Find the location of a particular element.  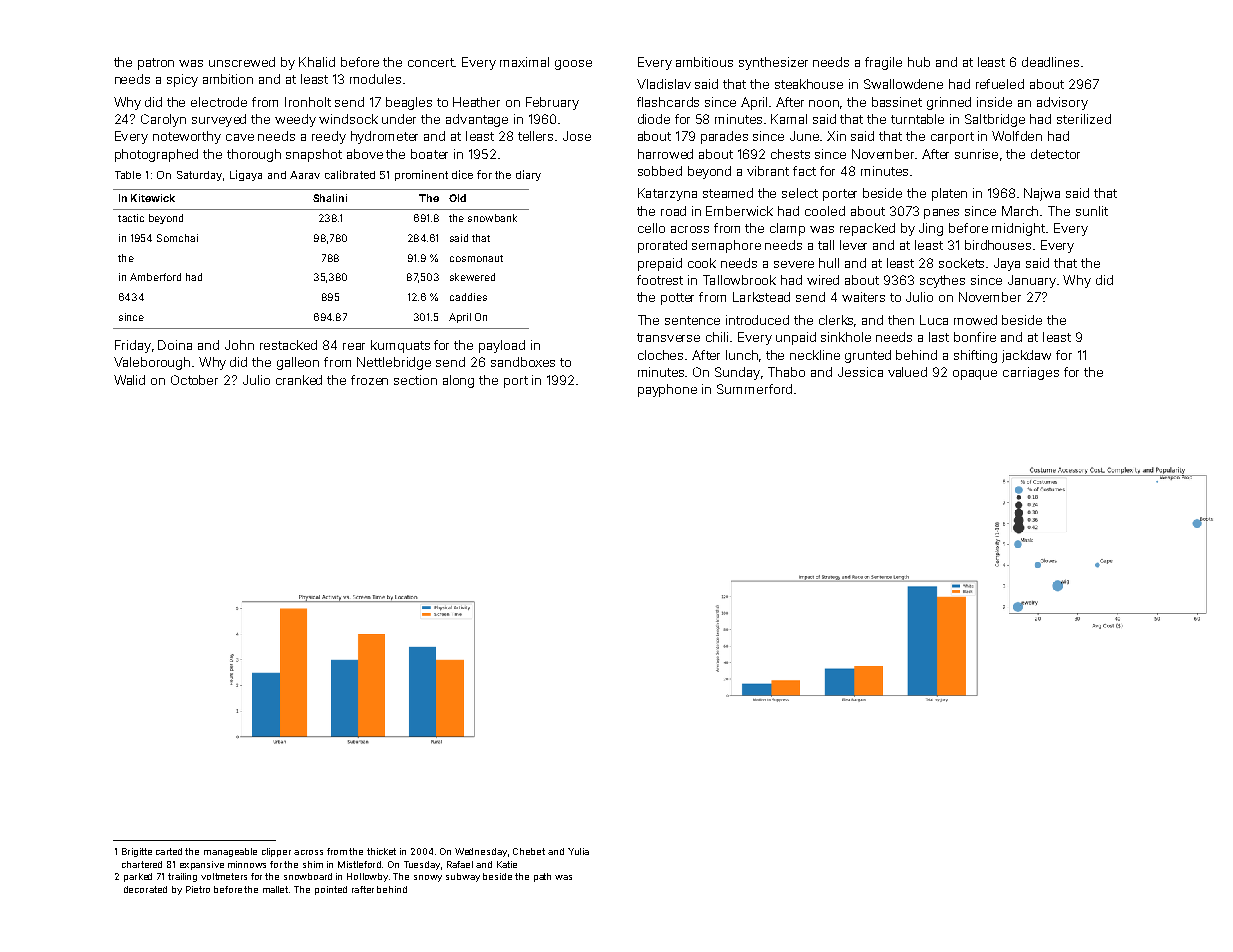

Amberford is located at coordinates (155, 277).
